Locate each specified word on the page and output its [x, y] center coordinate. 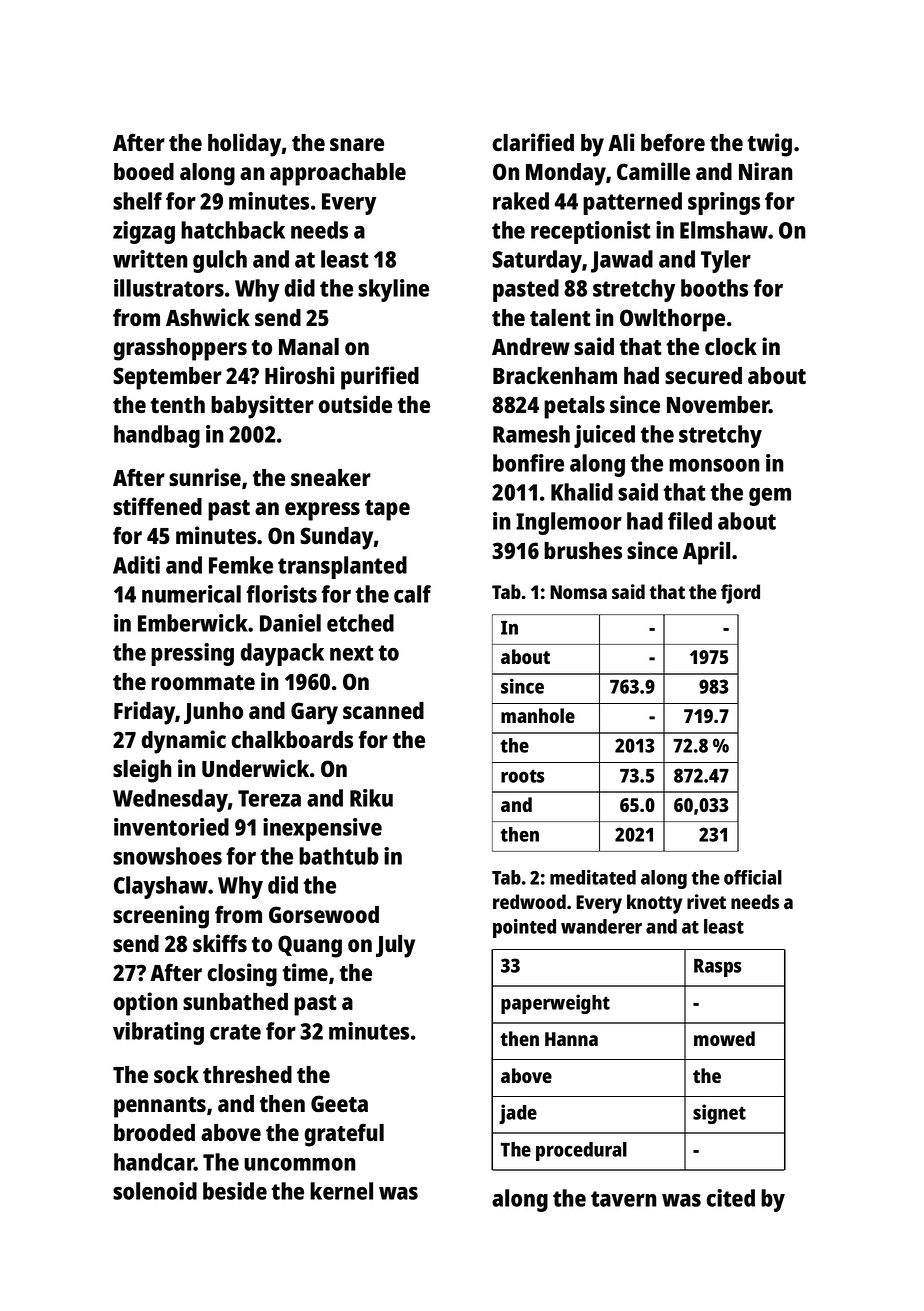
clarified [533, 142]
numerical [191, 594]
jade [518, 1114]
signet [719, 1114]
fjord [740, 594]
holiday [244, 145]
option [145, 1004]
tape [387, 510]
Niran [765, 171]
